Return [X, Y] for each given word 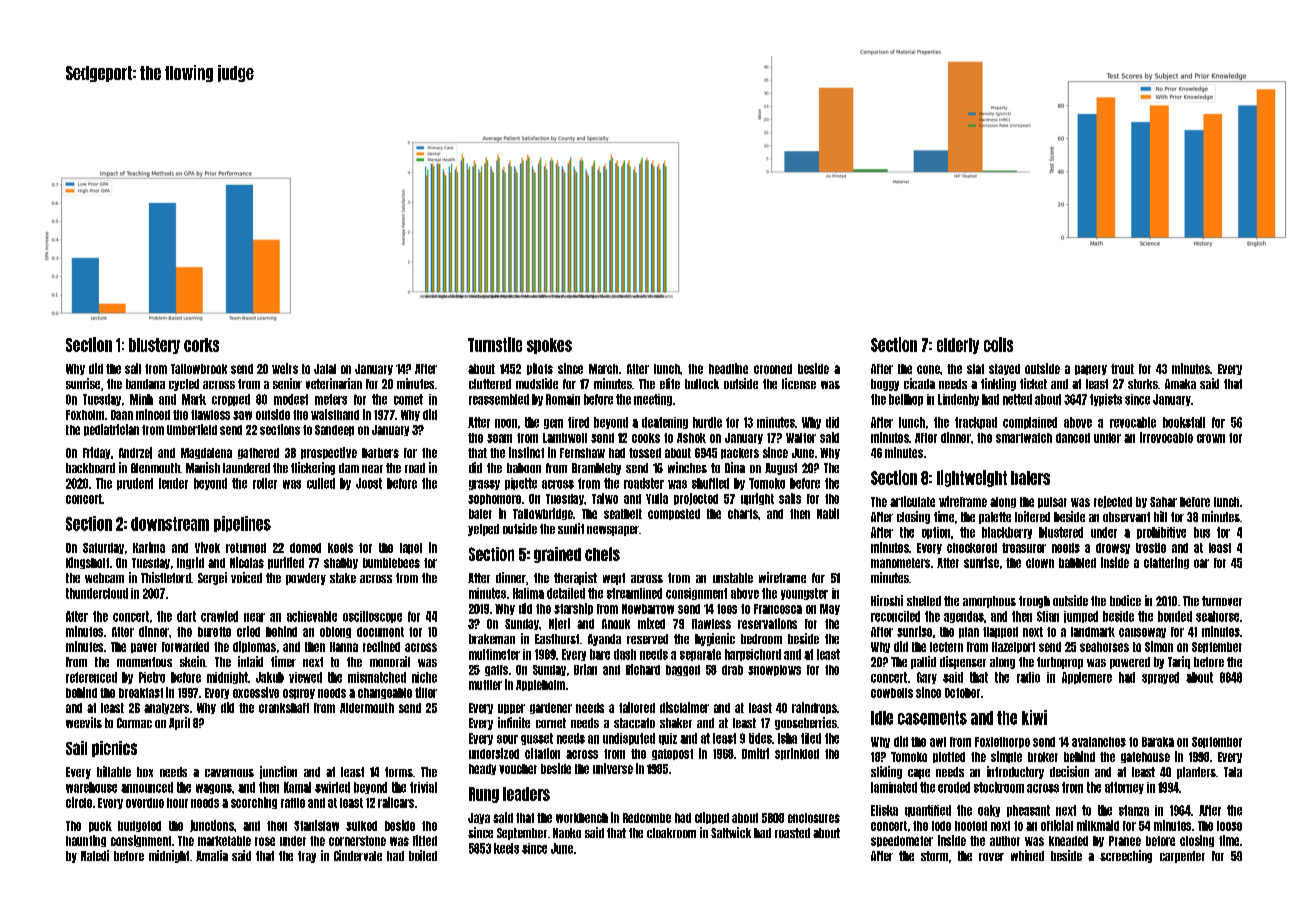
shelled [924, 601]
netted [1017, 399]
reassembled [499, 399]
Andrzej [135, 453]
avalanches [1099, 742]
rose [265, 841]
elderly [958, 346]
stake [343, 578]
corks [201, 345]
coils [998, 344]
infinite [514, 722]
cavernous [229, 773]
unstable [733, 578]
